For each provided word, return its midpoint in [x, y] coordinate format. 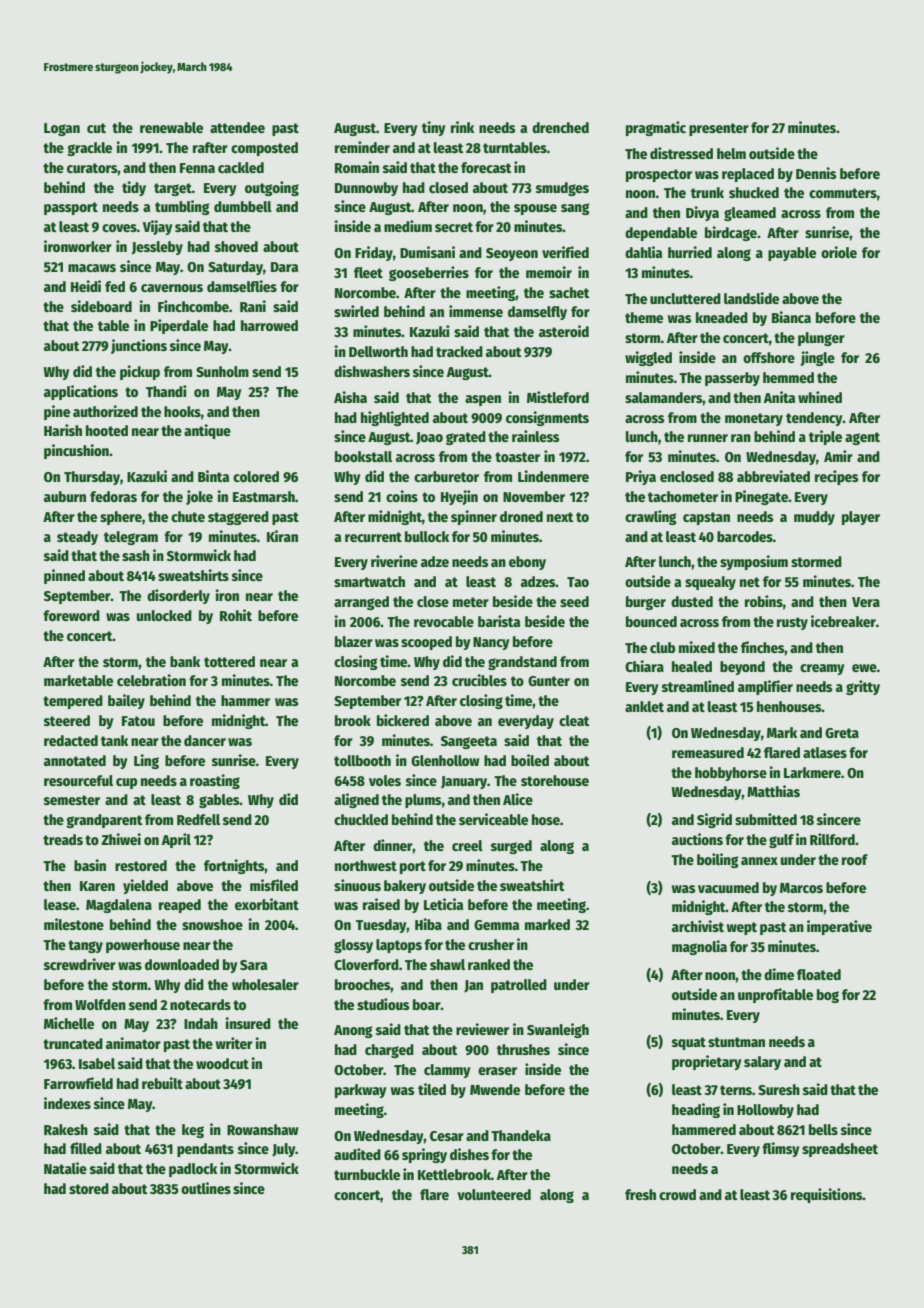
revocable [444, 621]
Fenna [197, 168]
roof [855, 859]
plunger [821, 339]
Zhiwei [121, 839]
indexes [67, 1103]
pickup [140, 372]
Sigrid [714, 820]
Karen [97, 886]
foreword [71, 615]
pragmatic [656, 128]
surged [511, 847]
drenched [560, 127]
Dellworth [378, 351]
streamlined [698, 686]
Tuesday [381, 926]
